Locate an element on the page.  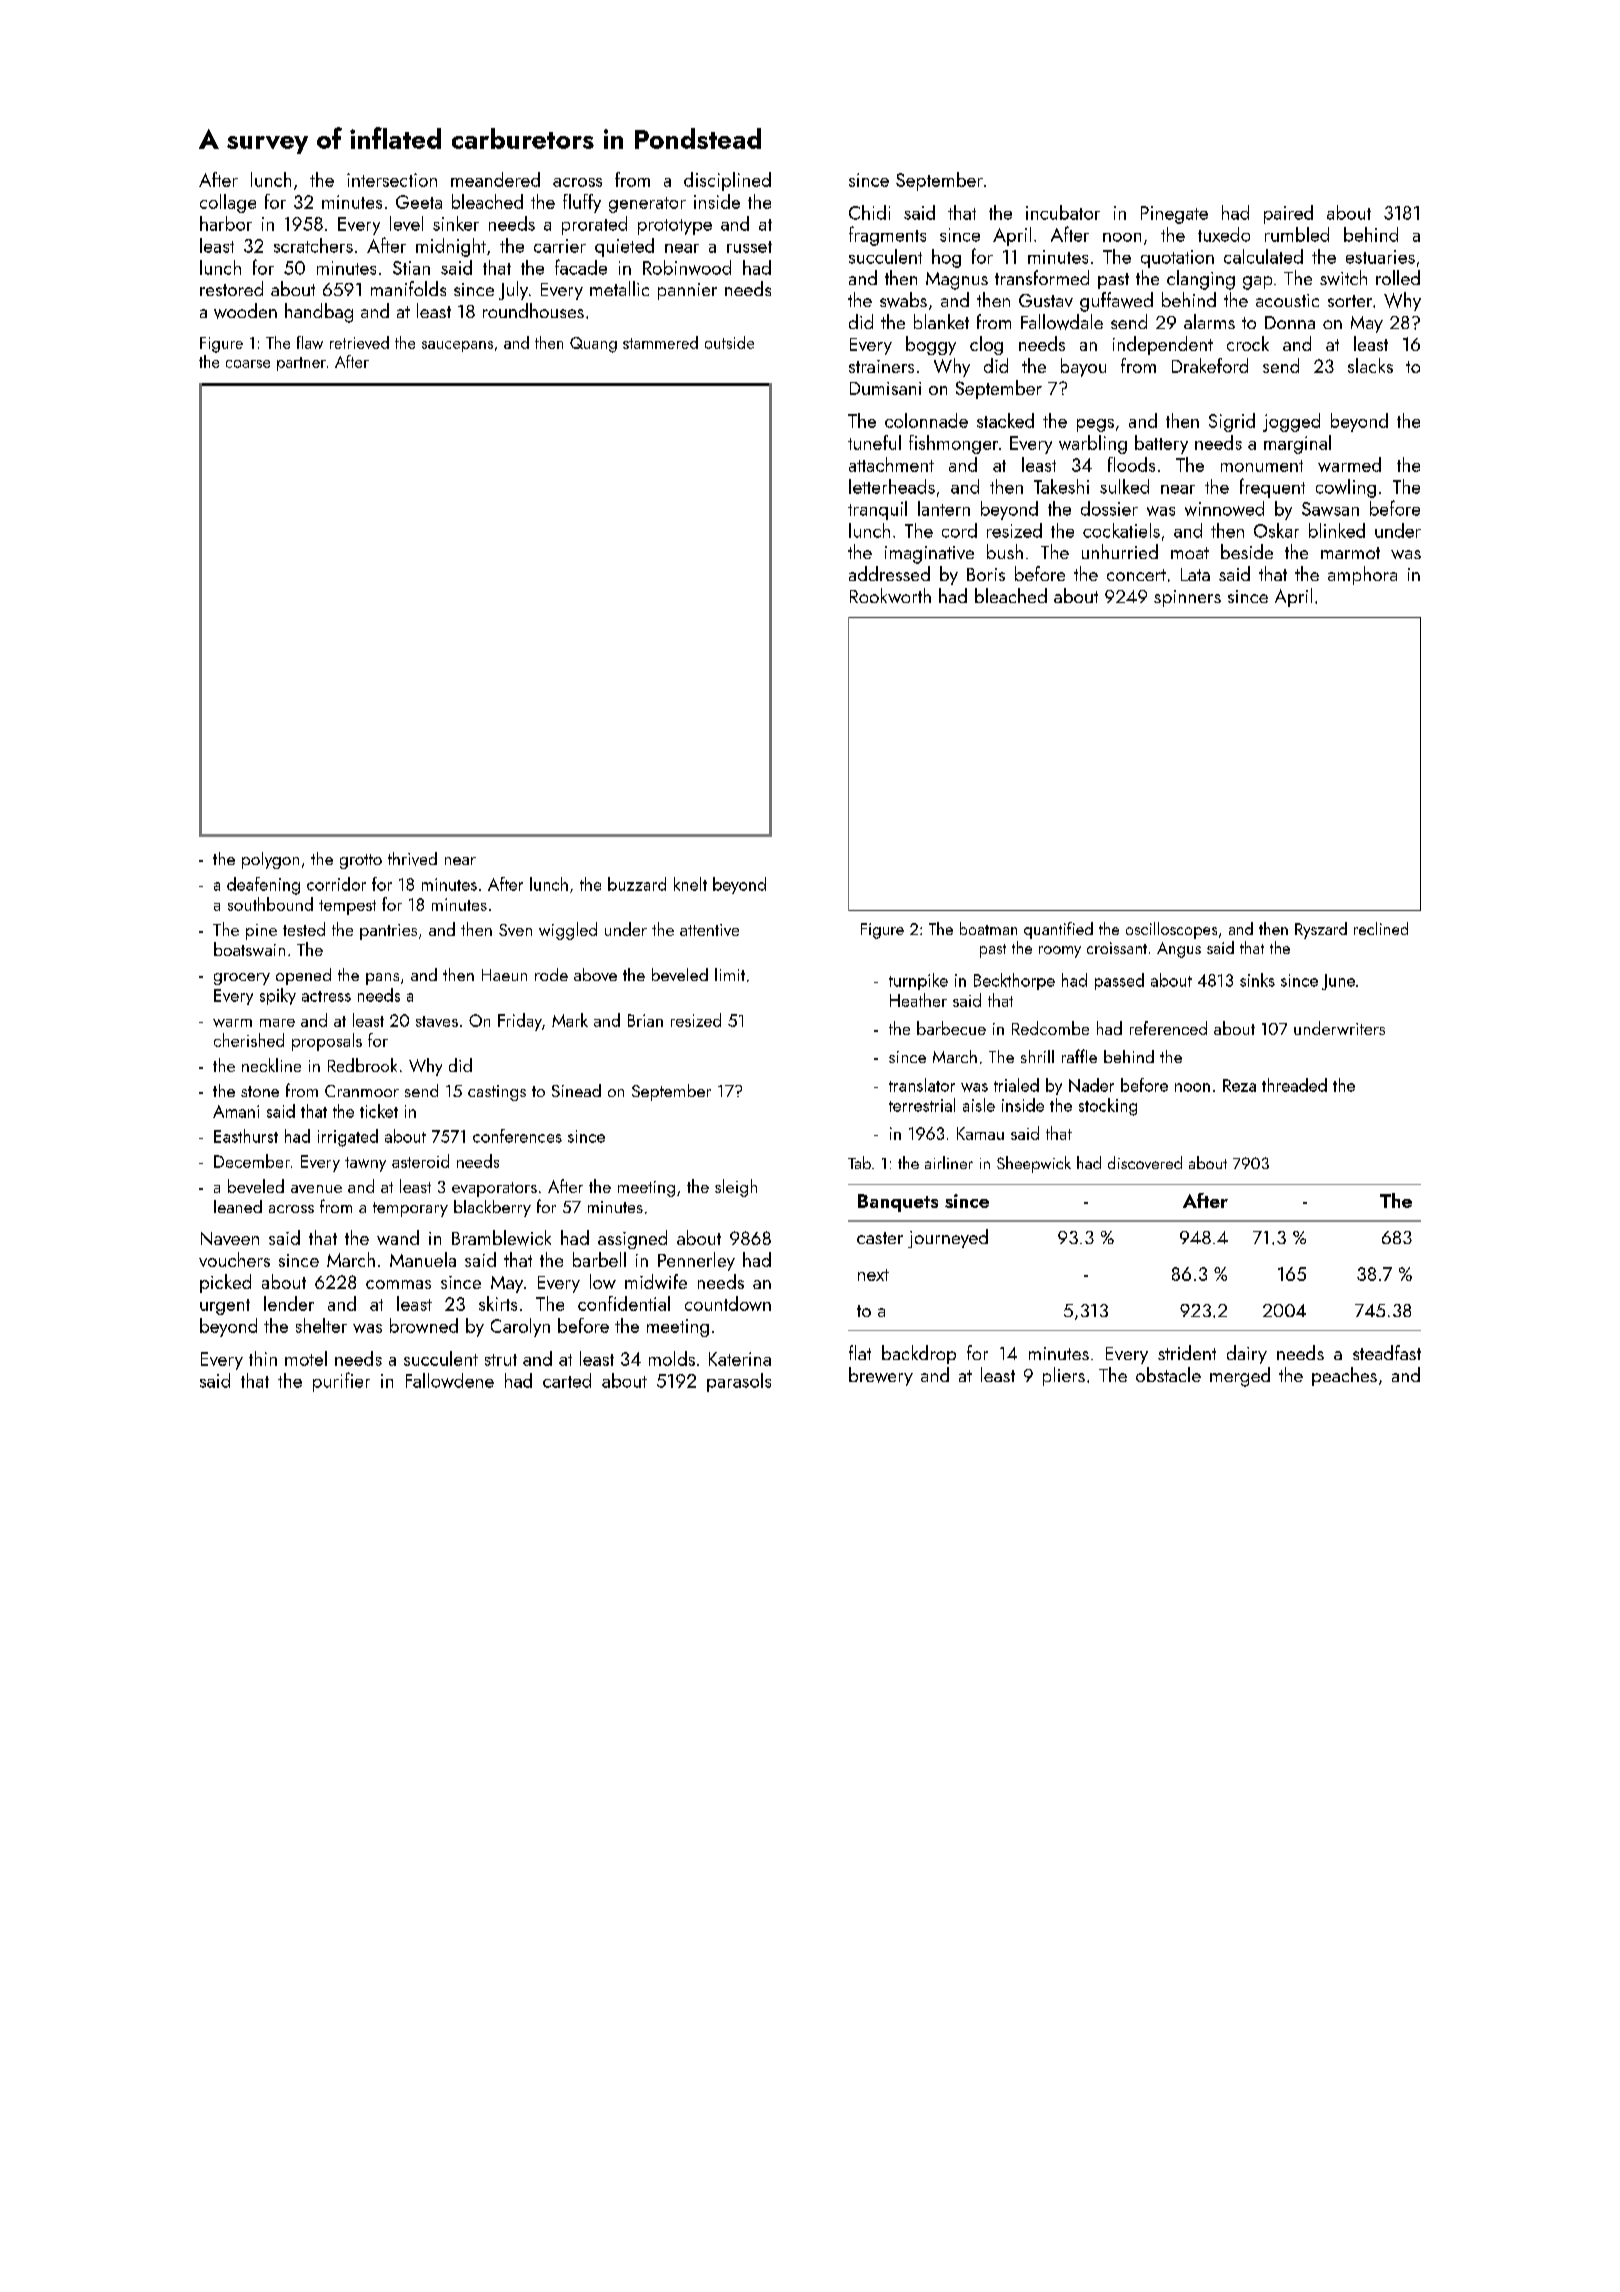
Brian is located at coordinates (645, 1020).
